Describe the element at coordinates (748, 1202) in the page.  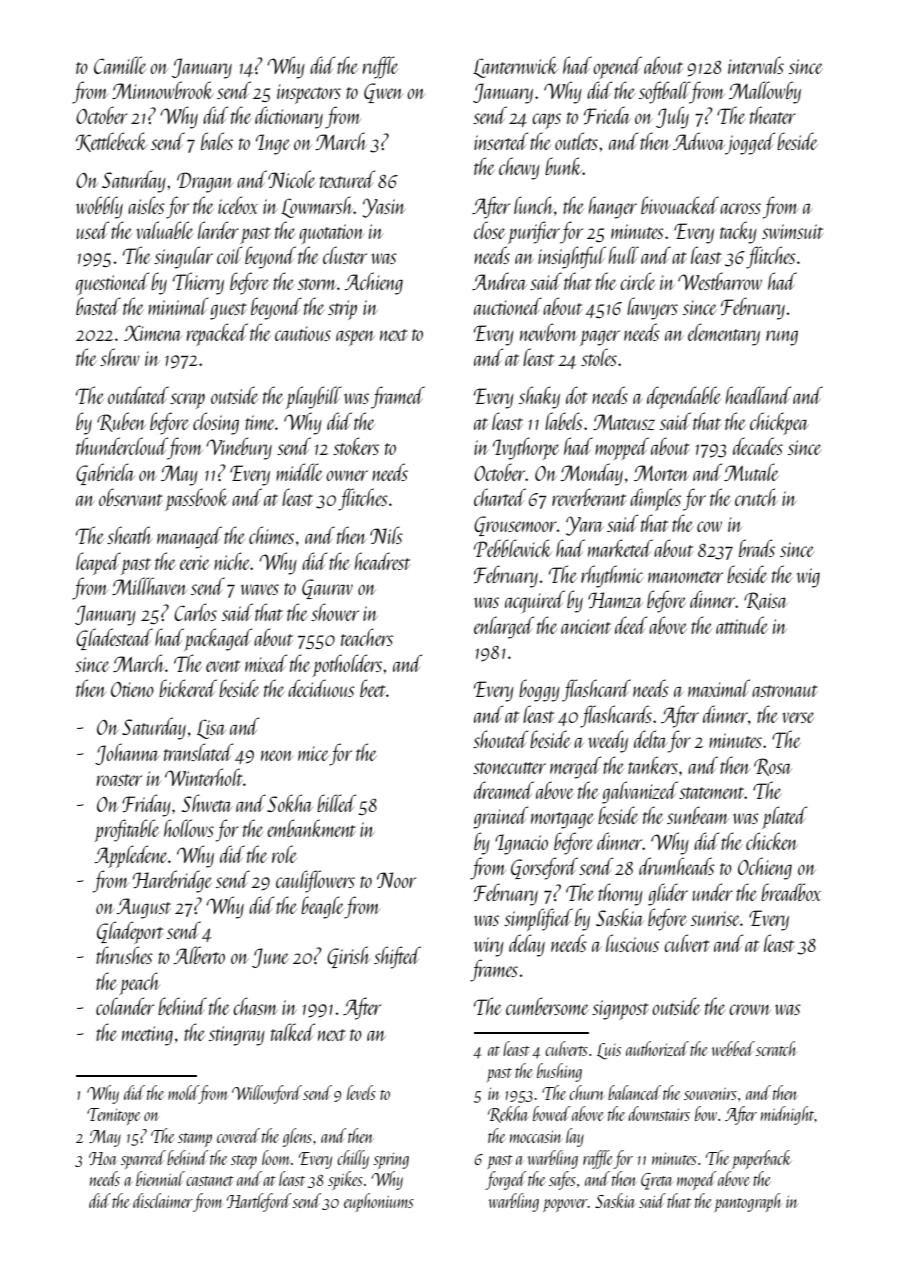
I see `pantograph` at that location.
